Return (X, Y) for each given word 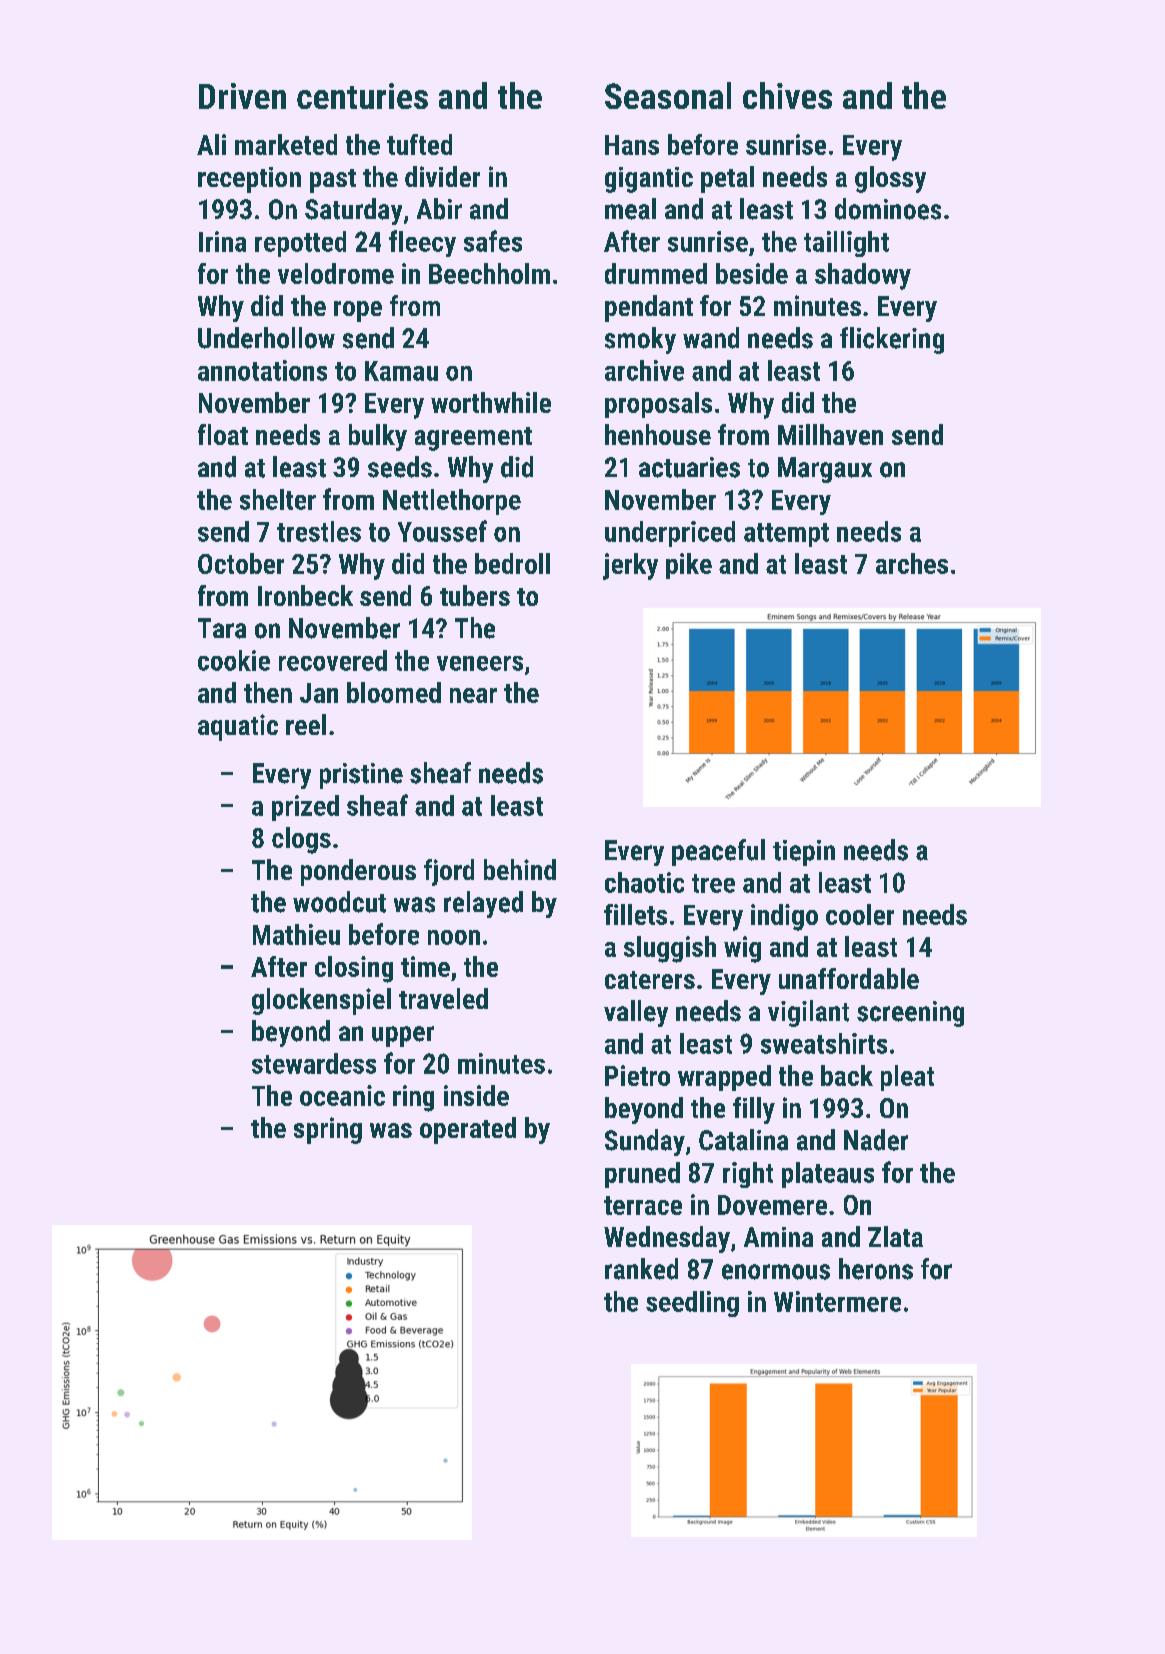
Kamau (401, 371)
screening (910, 1014)
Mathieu (296, 934)
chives (787, 95)
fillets (635, 914)
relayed (483, 904)
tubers (475, 595)
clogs (301, 840)
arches (912, 563)
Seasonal (668, 95)
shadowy (863, 276)
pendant (649, 308)
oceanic (342, 1095)
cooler (860, 914)
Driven (242, 96)
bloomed (394, 692)
